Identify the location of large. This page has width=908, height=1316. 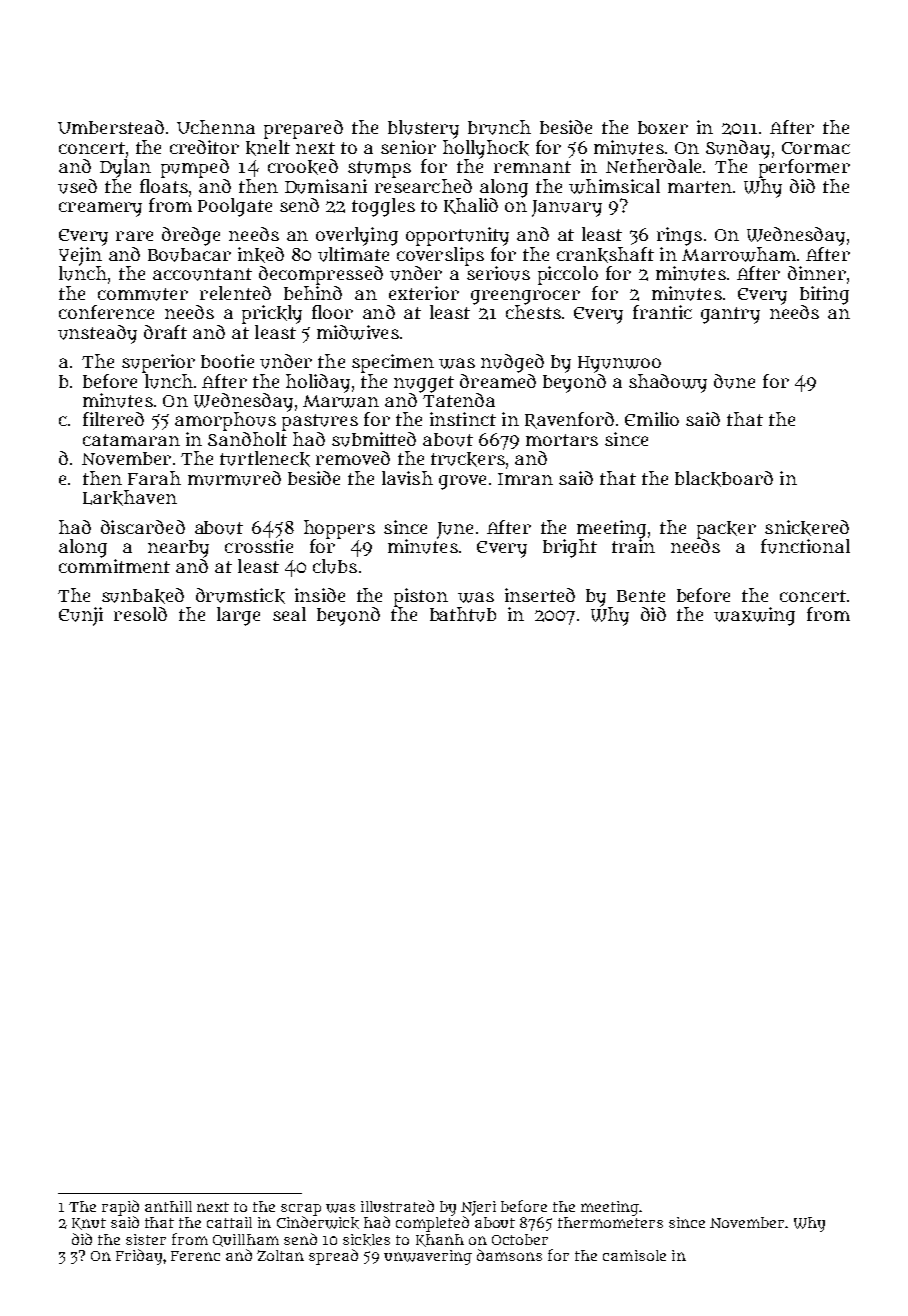
(238, 616).
